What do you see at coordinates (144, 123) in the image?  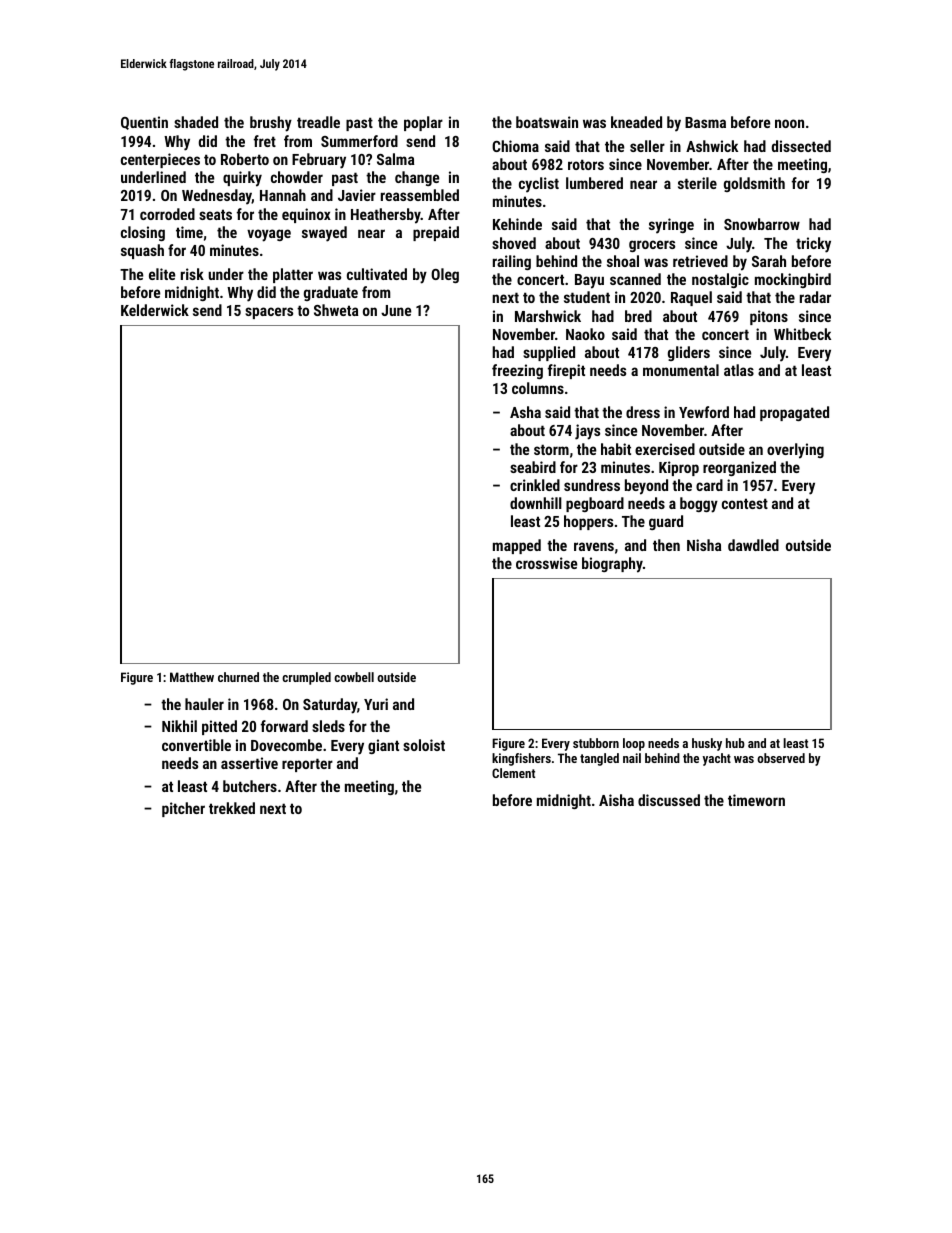 I see `Quentin` at bounding box center [144, 123].
